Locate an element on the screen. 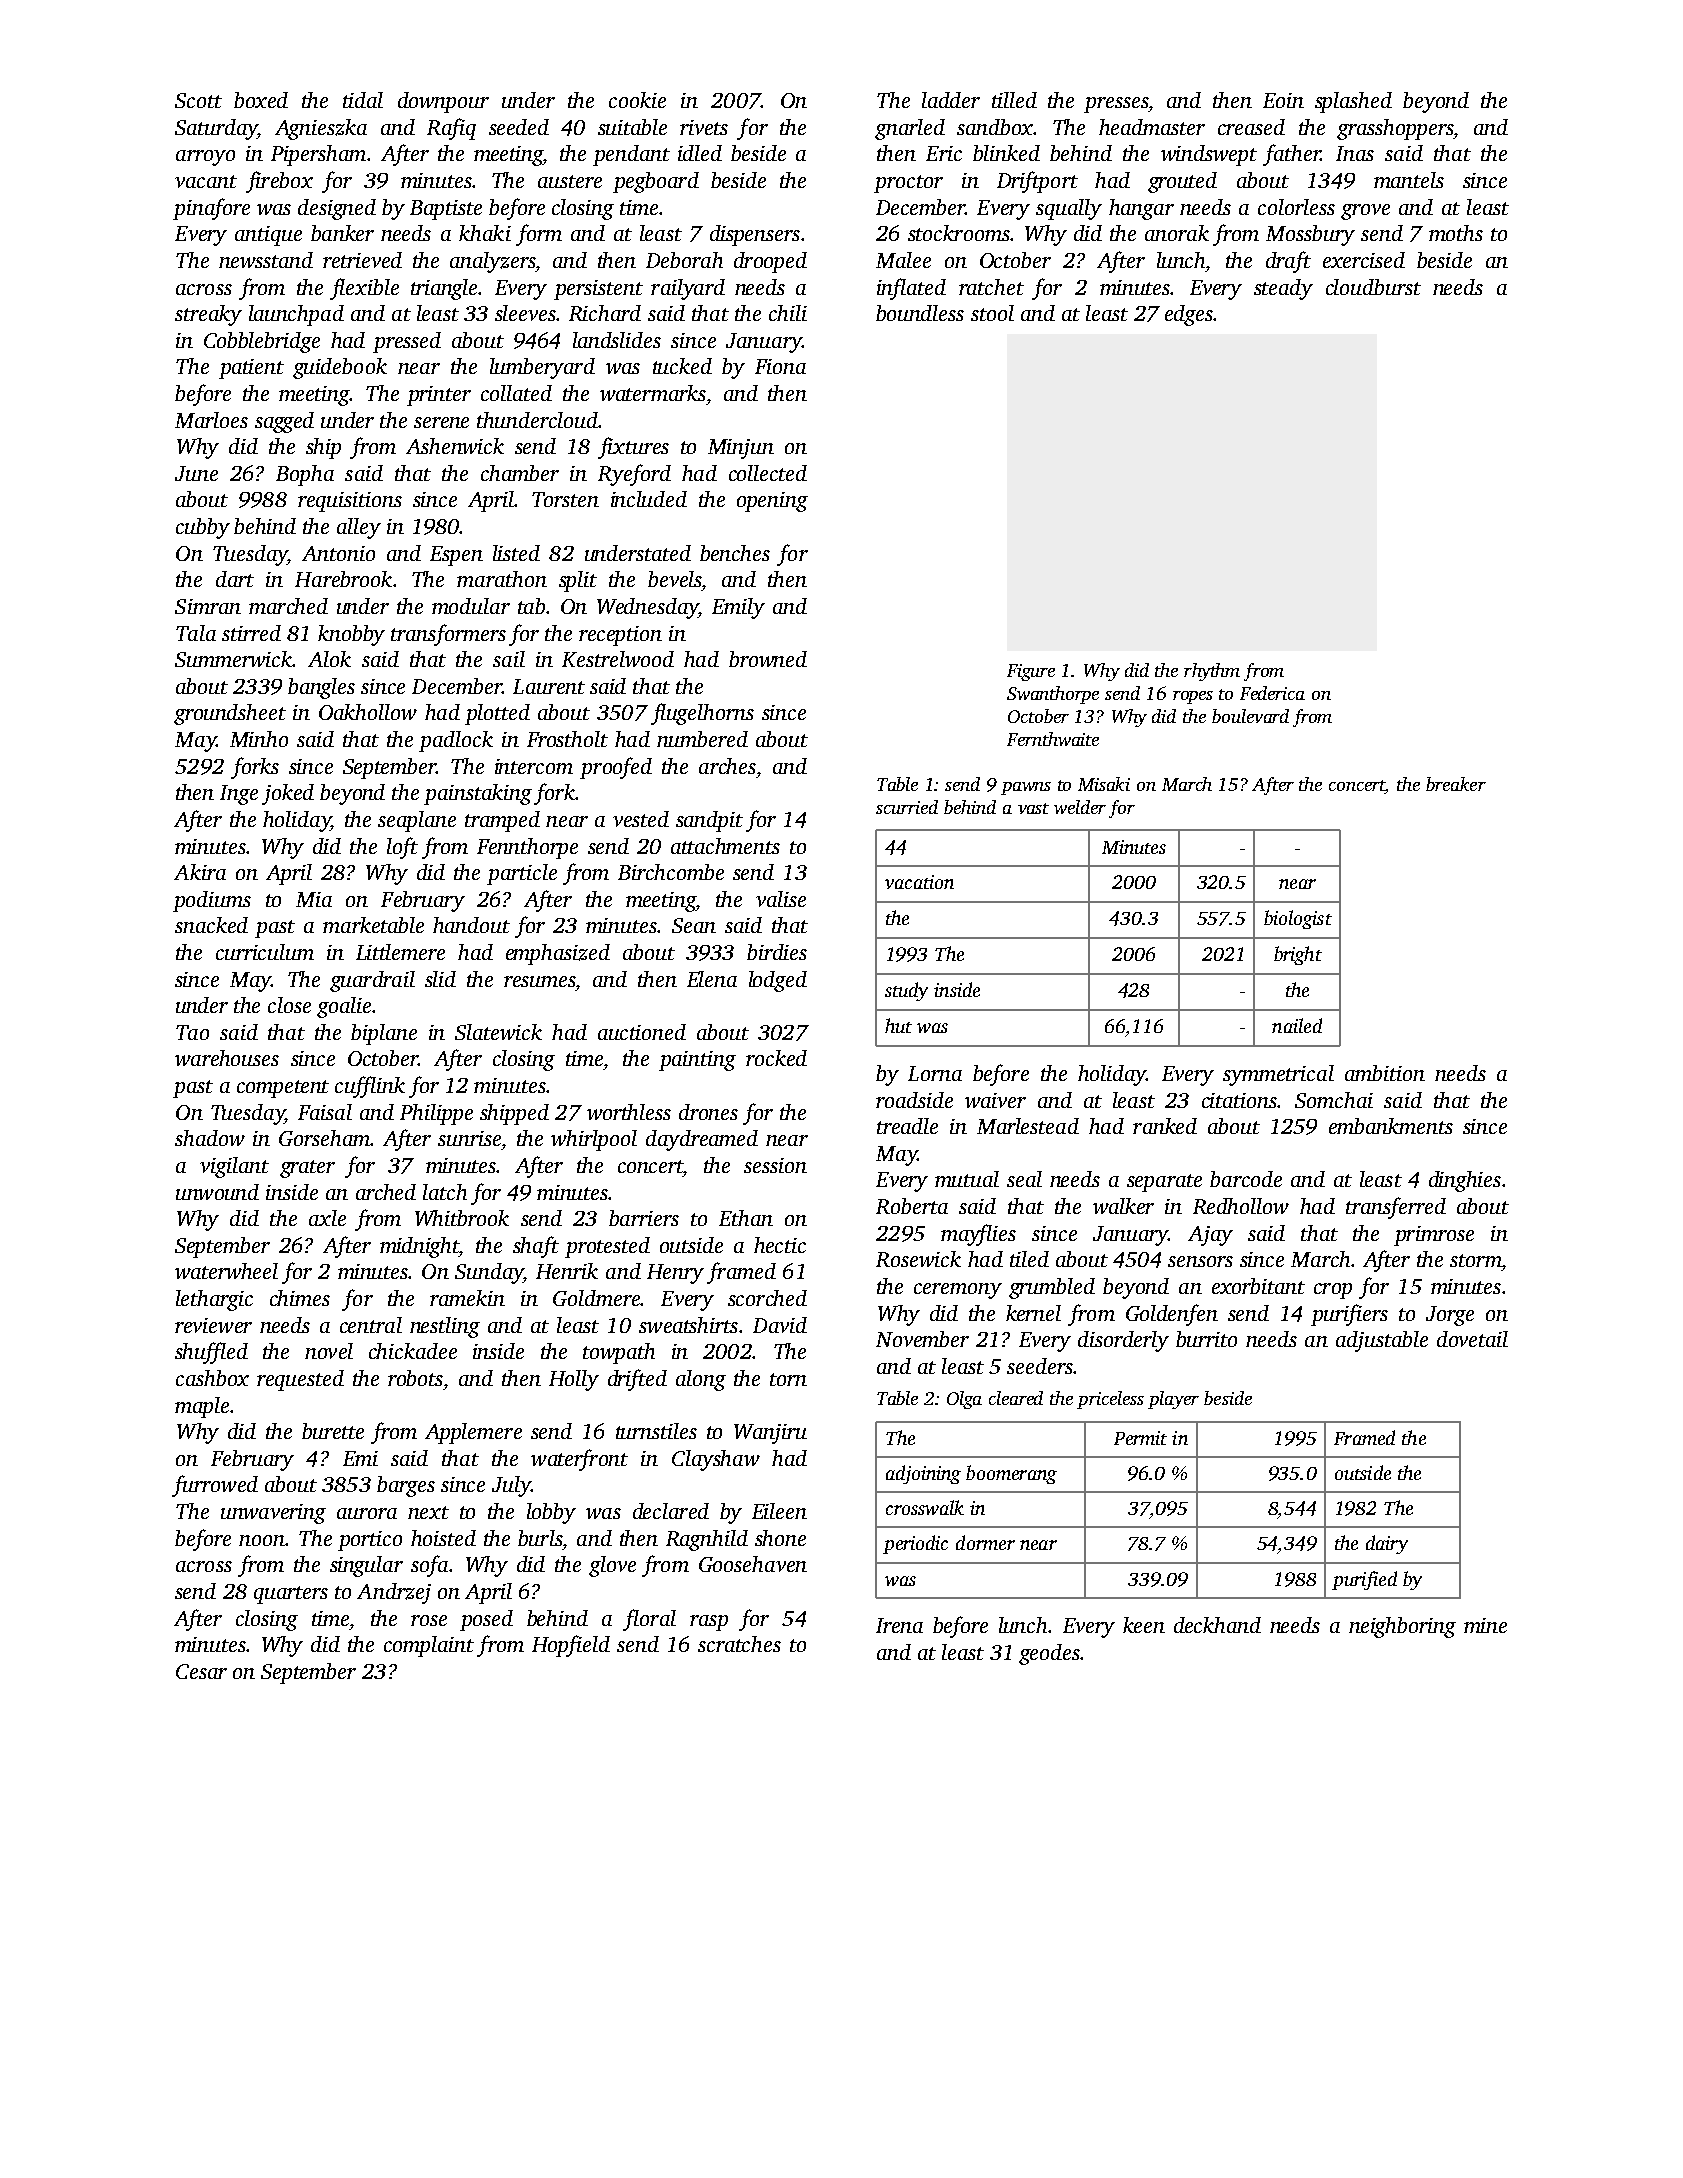  cloudburst is located at coordinates (1373, 287).
